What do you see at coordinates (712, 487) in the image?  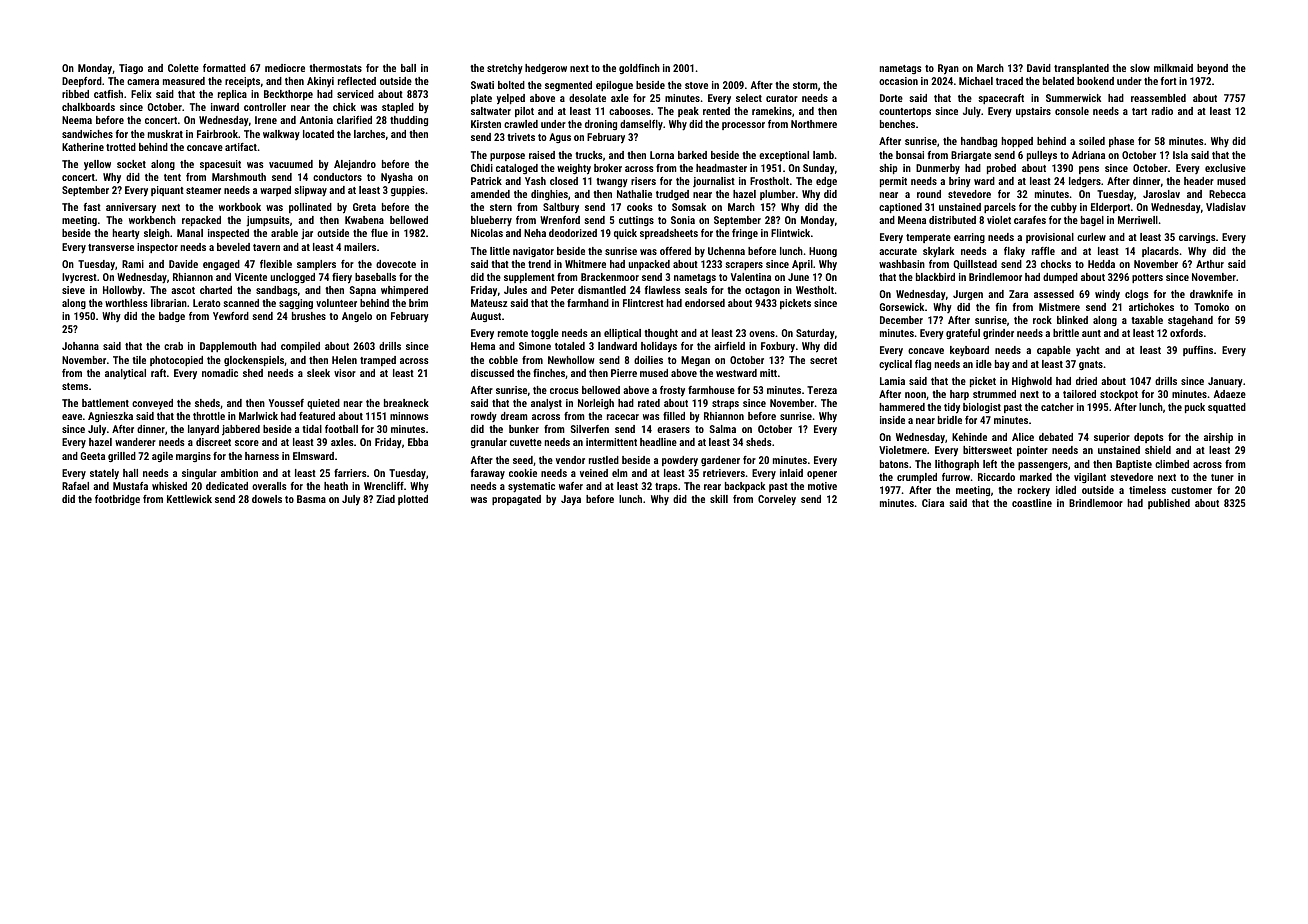 I see `rear` at bounding box center [712, 487].
